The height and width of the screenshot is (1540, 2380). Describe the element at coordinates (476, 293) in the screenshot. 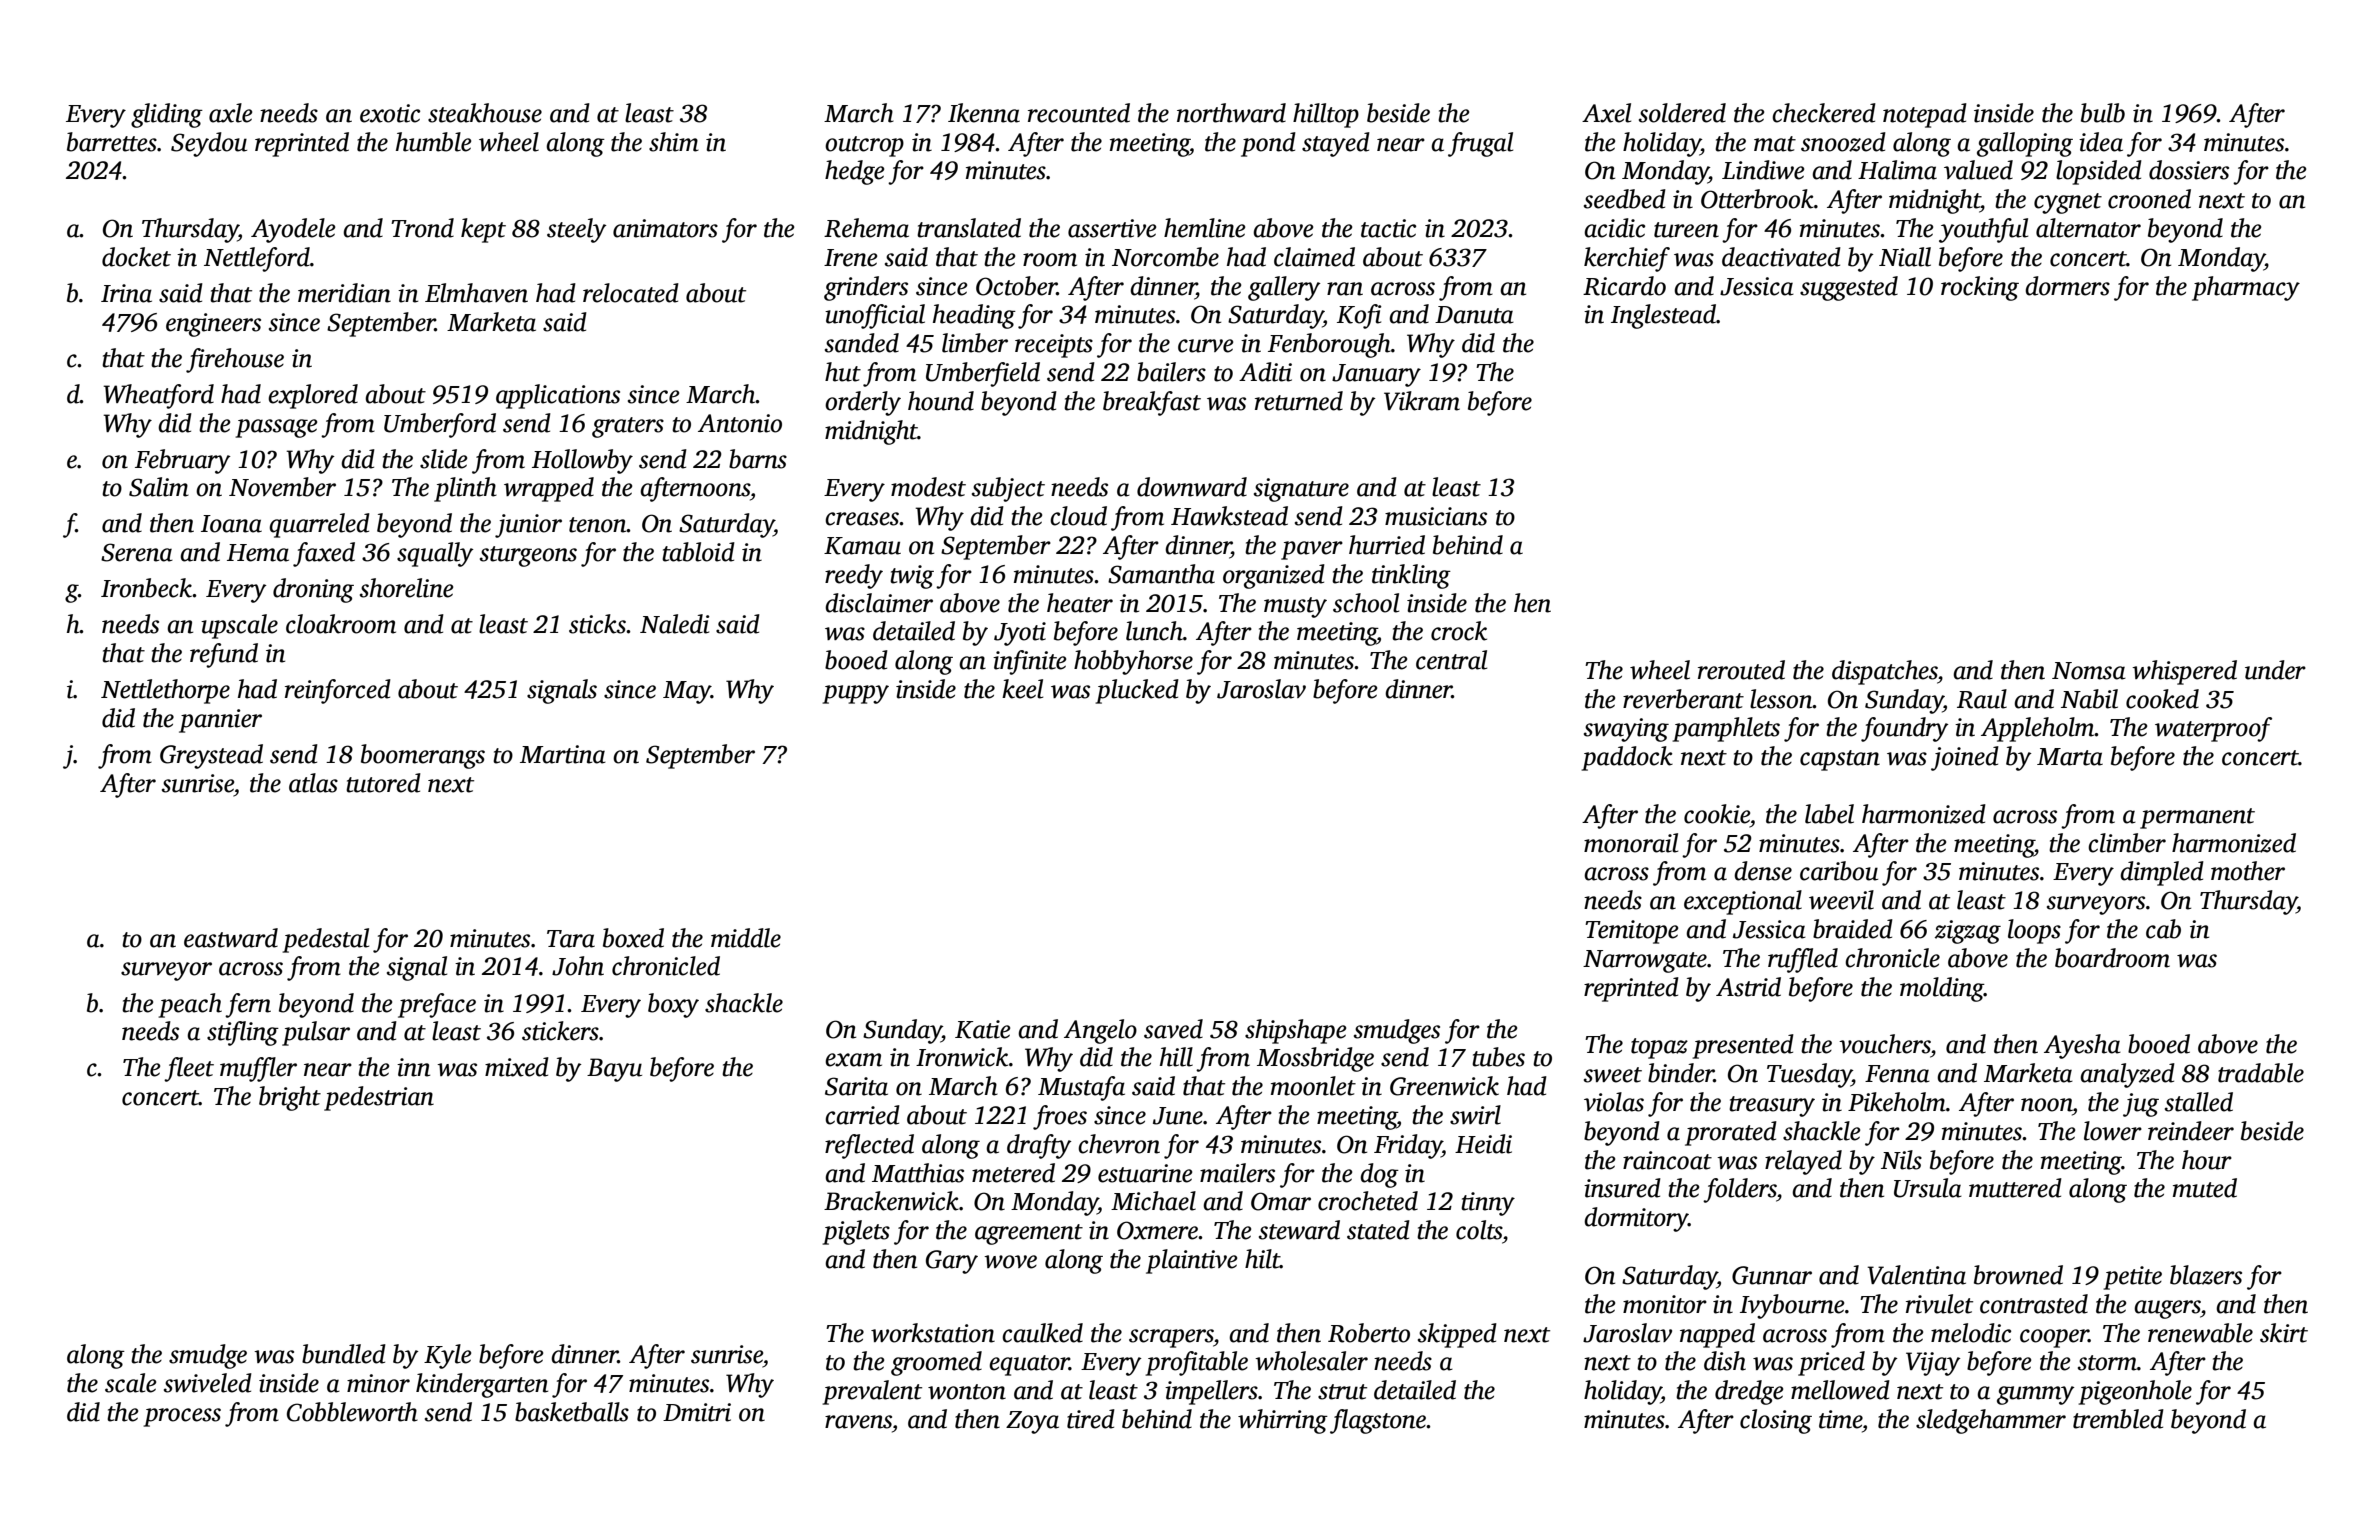

I see `Elmhaven` at that location.
